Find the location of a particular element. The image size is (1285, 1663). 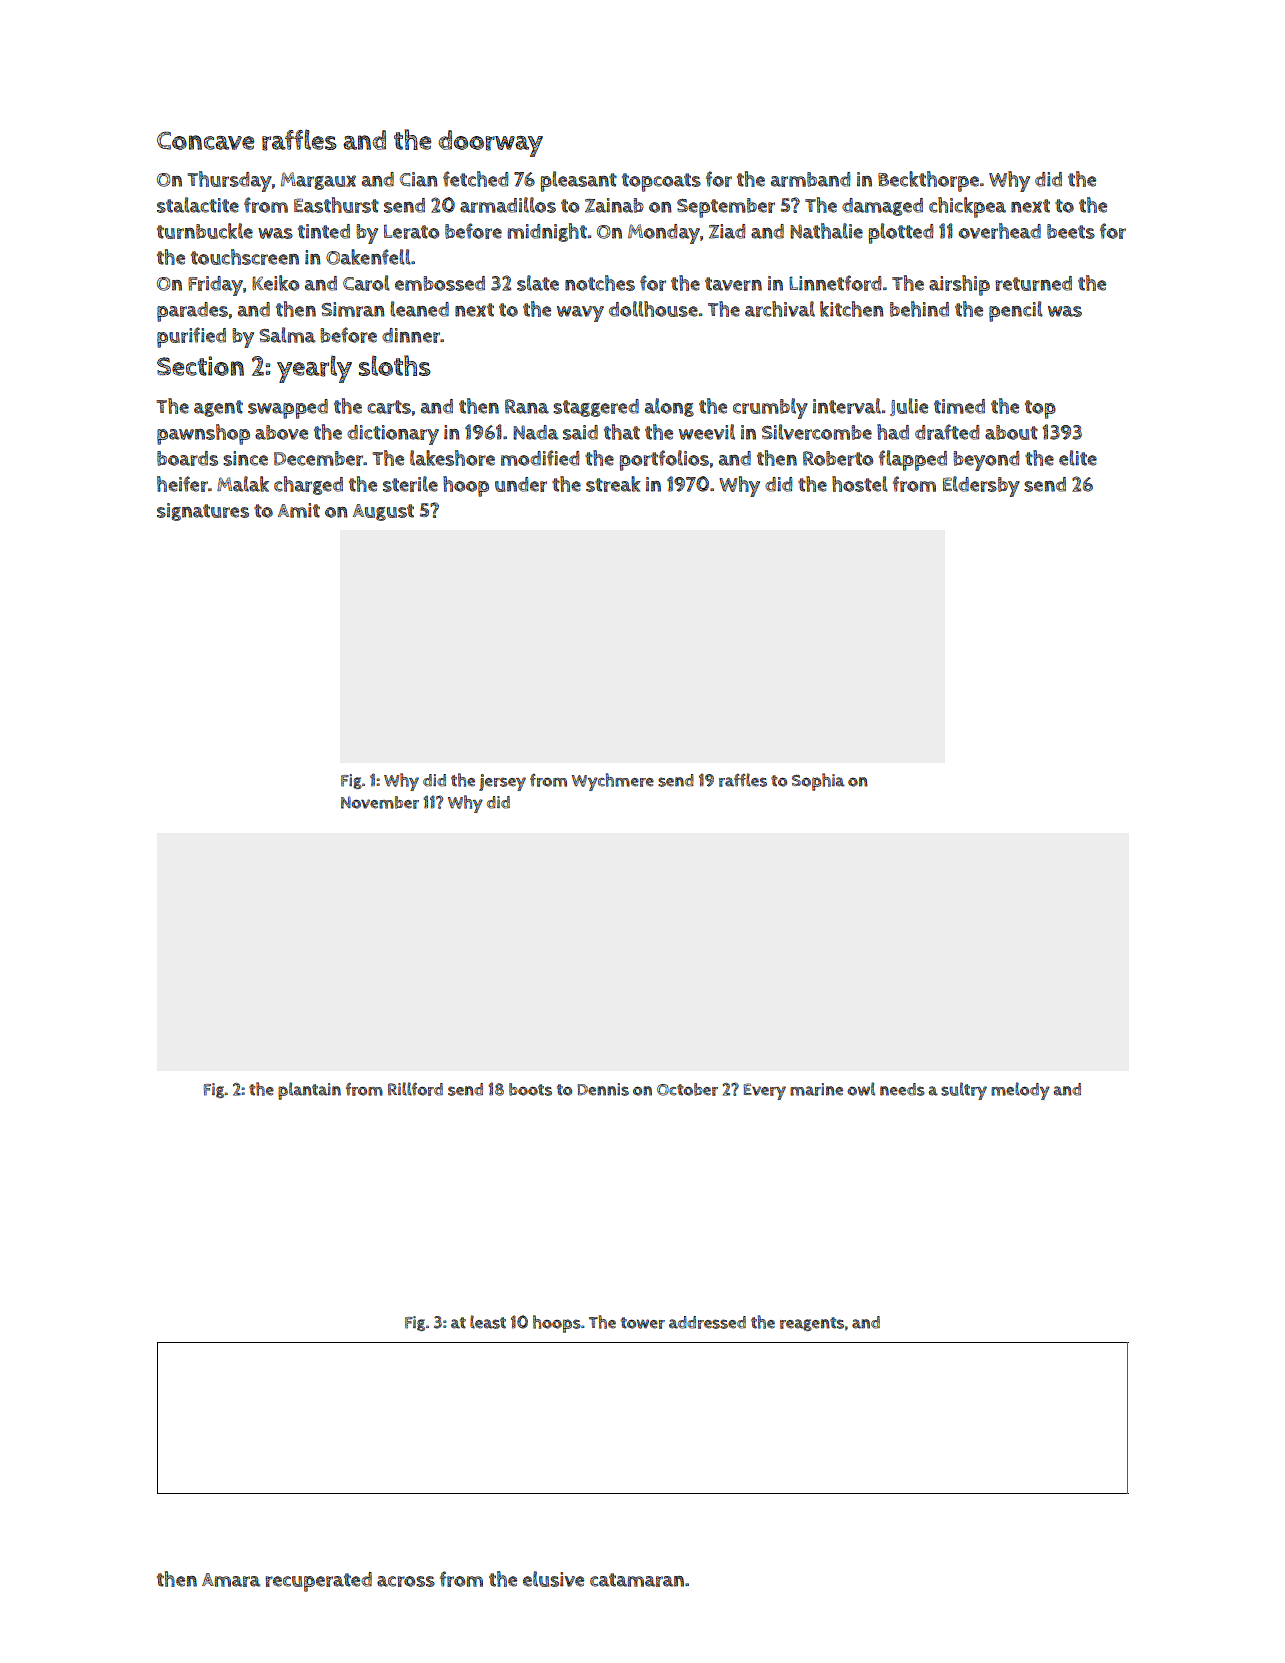

topcoats is located at coordinates (661, 182).
